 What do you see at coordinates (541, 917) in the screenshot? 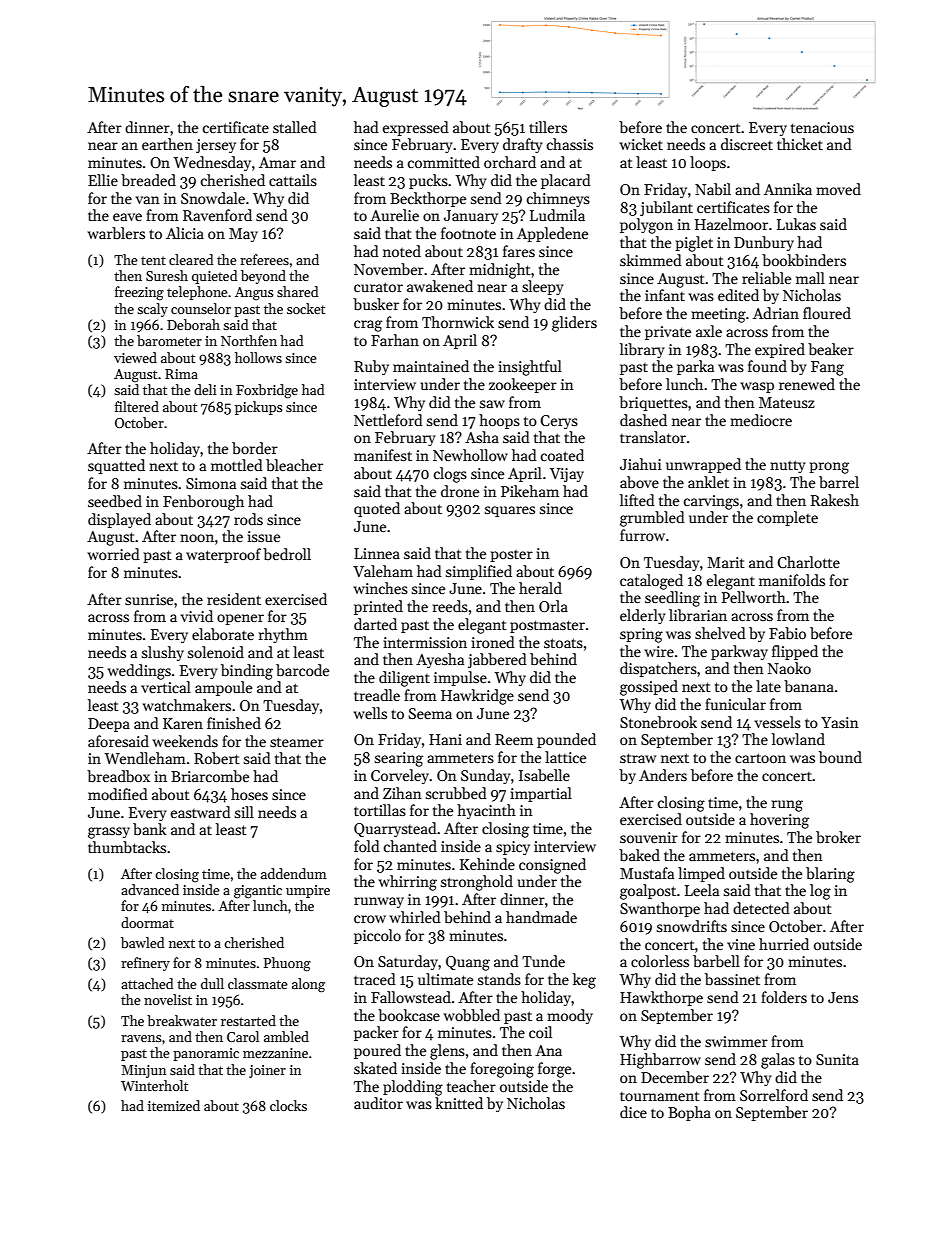
I see `handmade` at bounding box center [541, 917].
